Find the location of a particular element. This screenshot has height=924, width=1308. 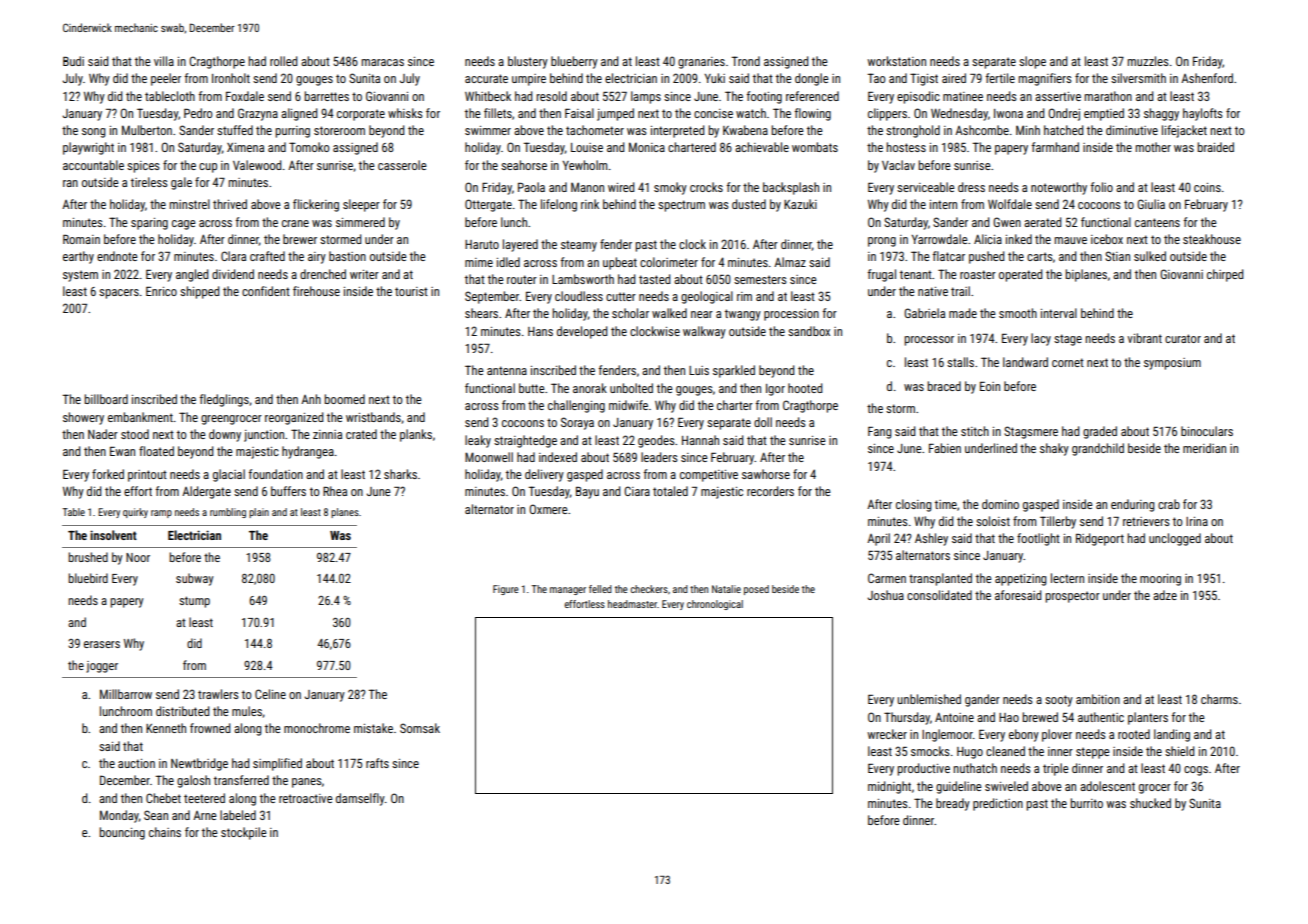

stockpile is located at coordinates (244, 833).
